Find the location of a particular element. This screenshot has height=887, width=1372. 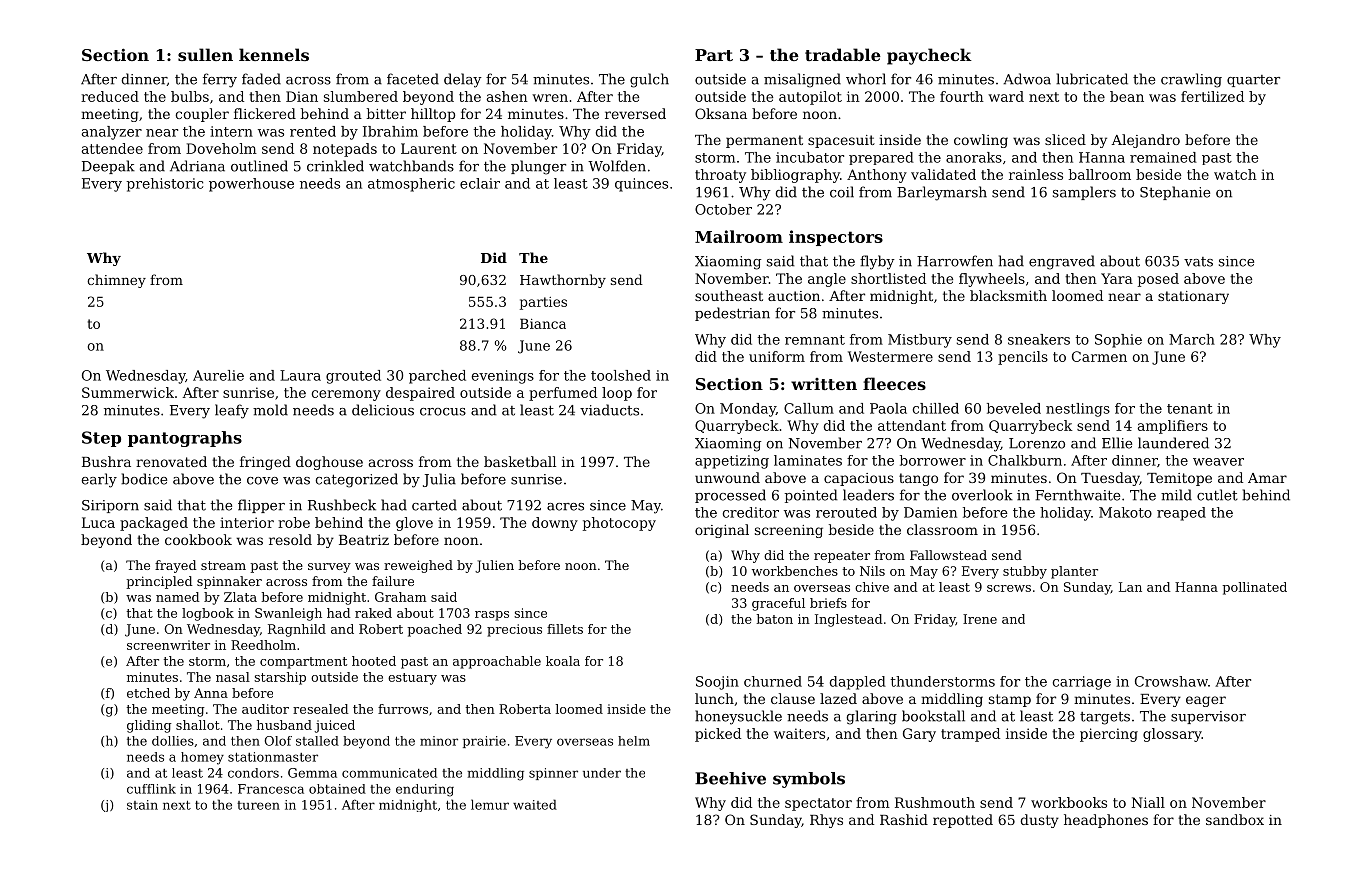

delay is located at coordinates (463, 80).
